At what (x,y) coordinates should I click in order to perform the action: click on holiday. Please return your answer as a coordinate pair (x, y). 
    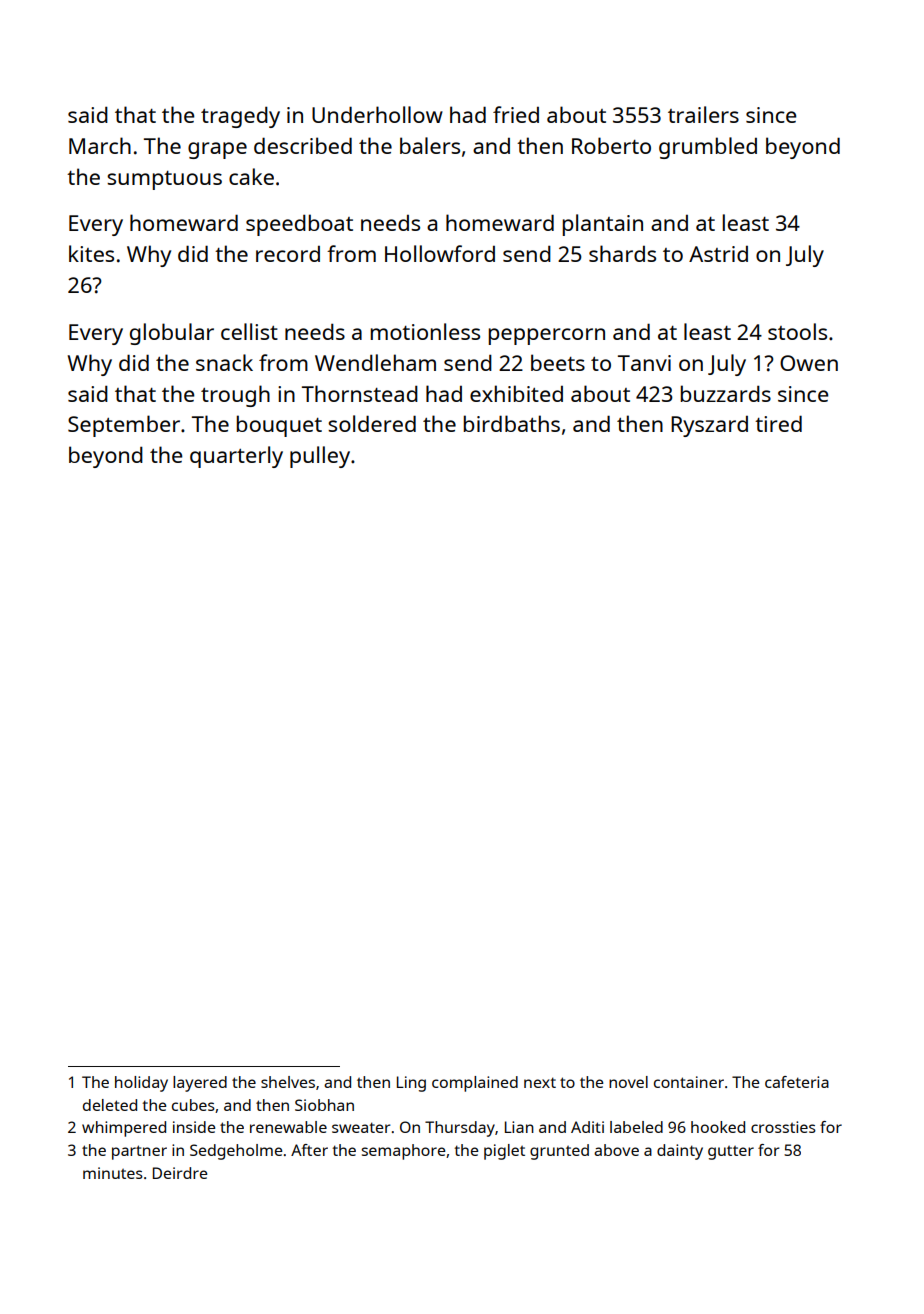
    Looking at the image, I should click on (141, 1084).
